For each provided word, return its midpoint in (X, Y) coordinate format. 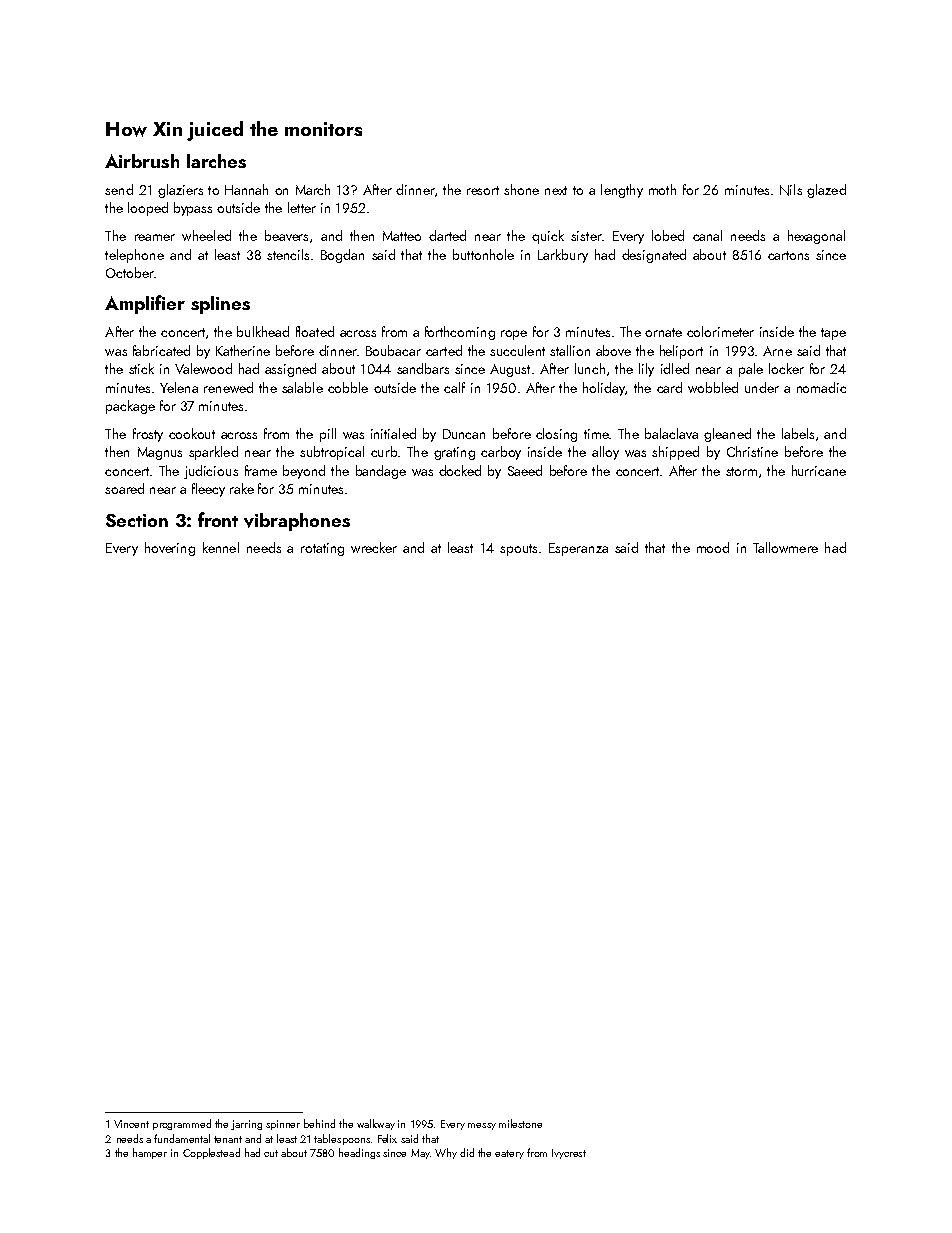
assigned (290, 370)
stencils (288, 254)
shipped (675, 453)
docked (460, 470)
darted (447, 235)
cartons (788, 255)
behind (319, 1123)
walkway (376, 1124)
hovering (170, 549)
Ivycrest (569, 1154)
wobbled (713, 387)
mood (713, 547)
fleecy (208, 490)
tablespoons (342, 1139)
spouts (518, 550)
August (510, 370)
